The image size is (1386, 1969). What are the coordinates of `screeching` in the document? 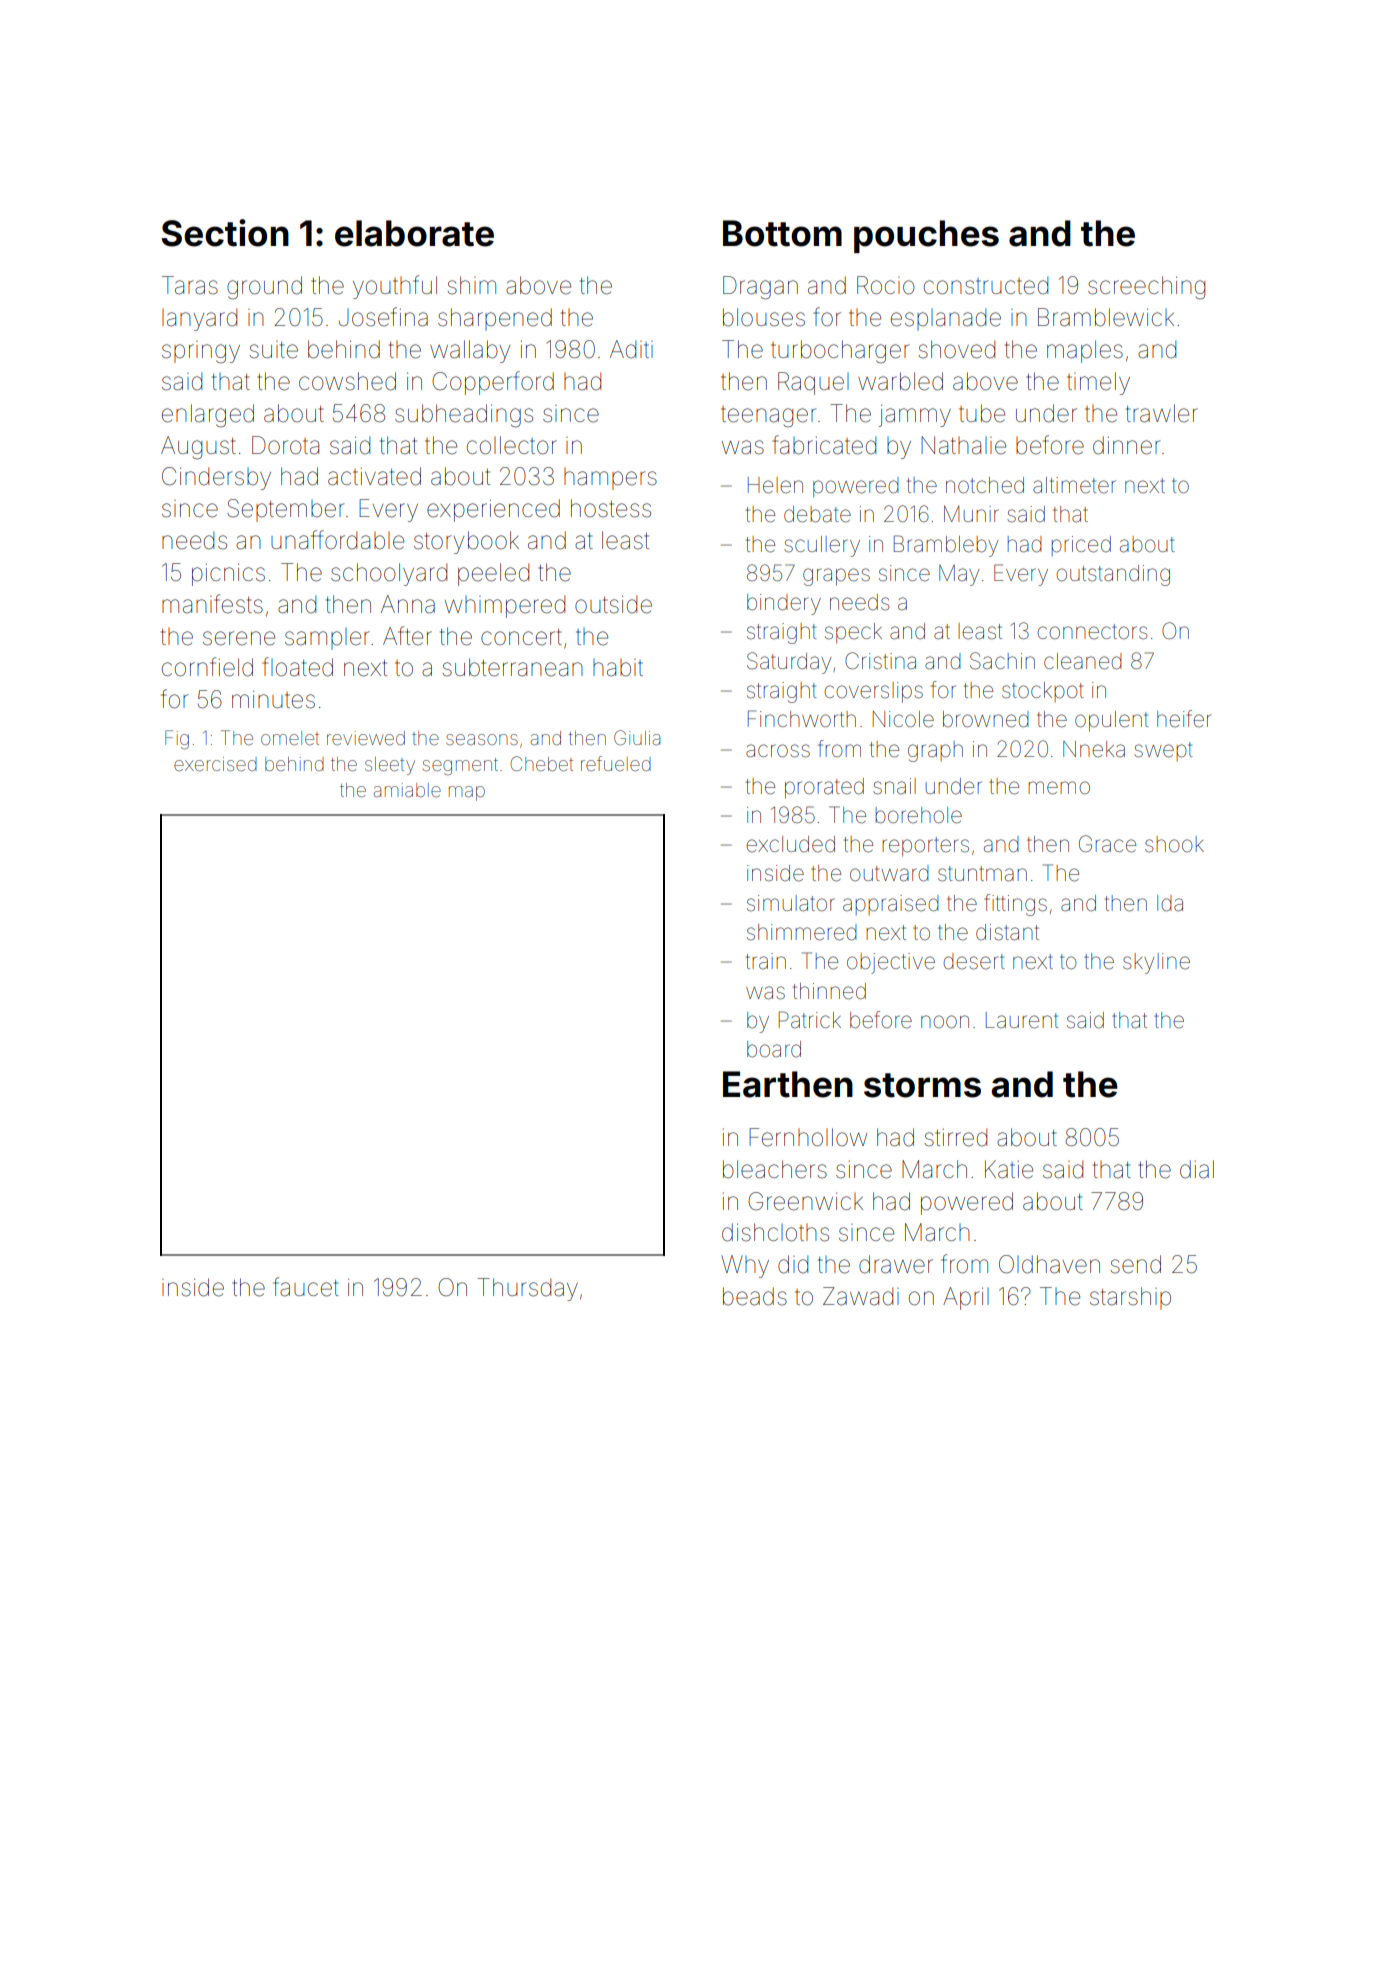 It's located at (1146, 288).
